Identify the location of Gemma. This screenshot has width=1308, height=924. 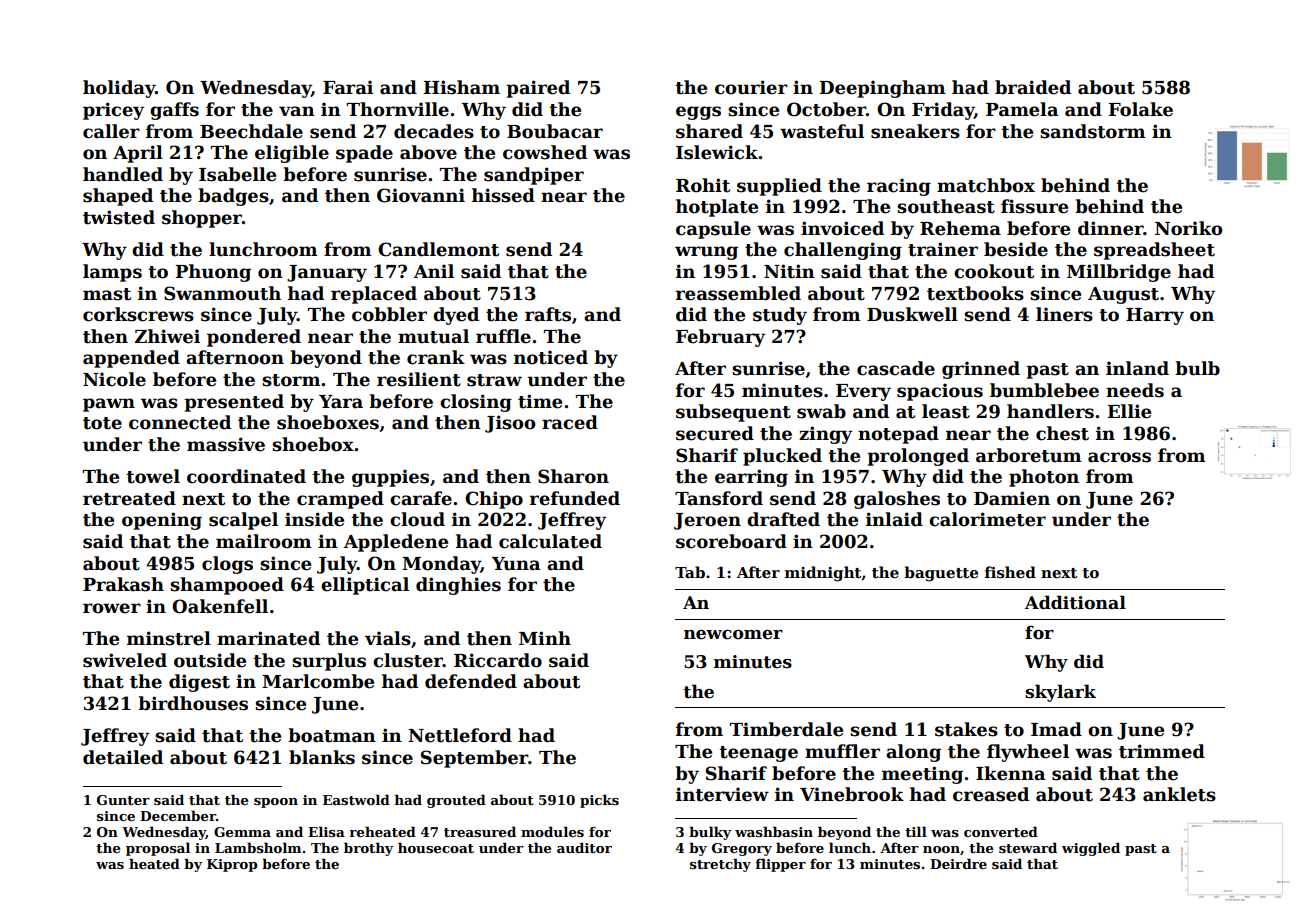
(242, 832).
